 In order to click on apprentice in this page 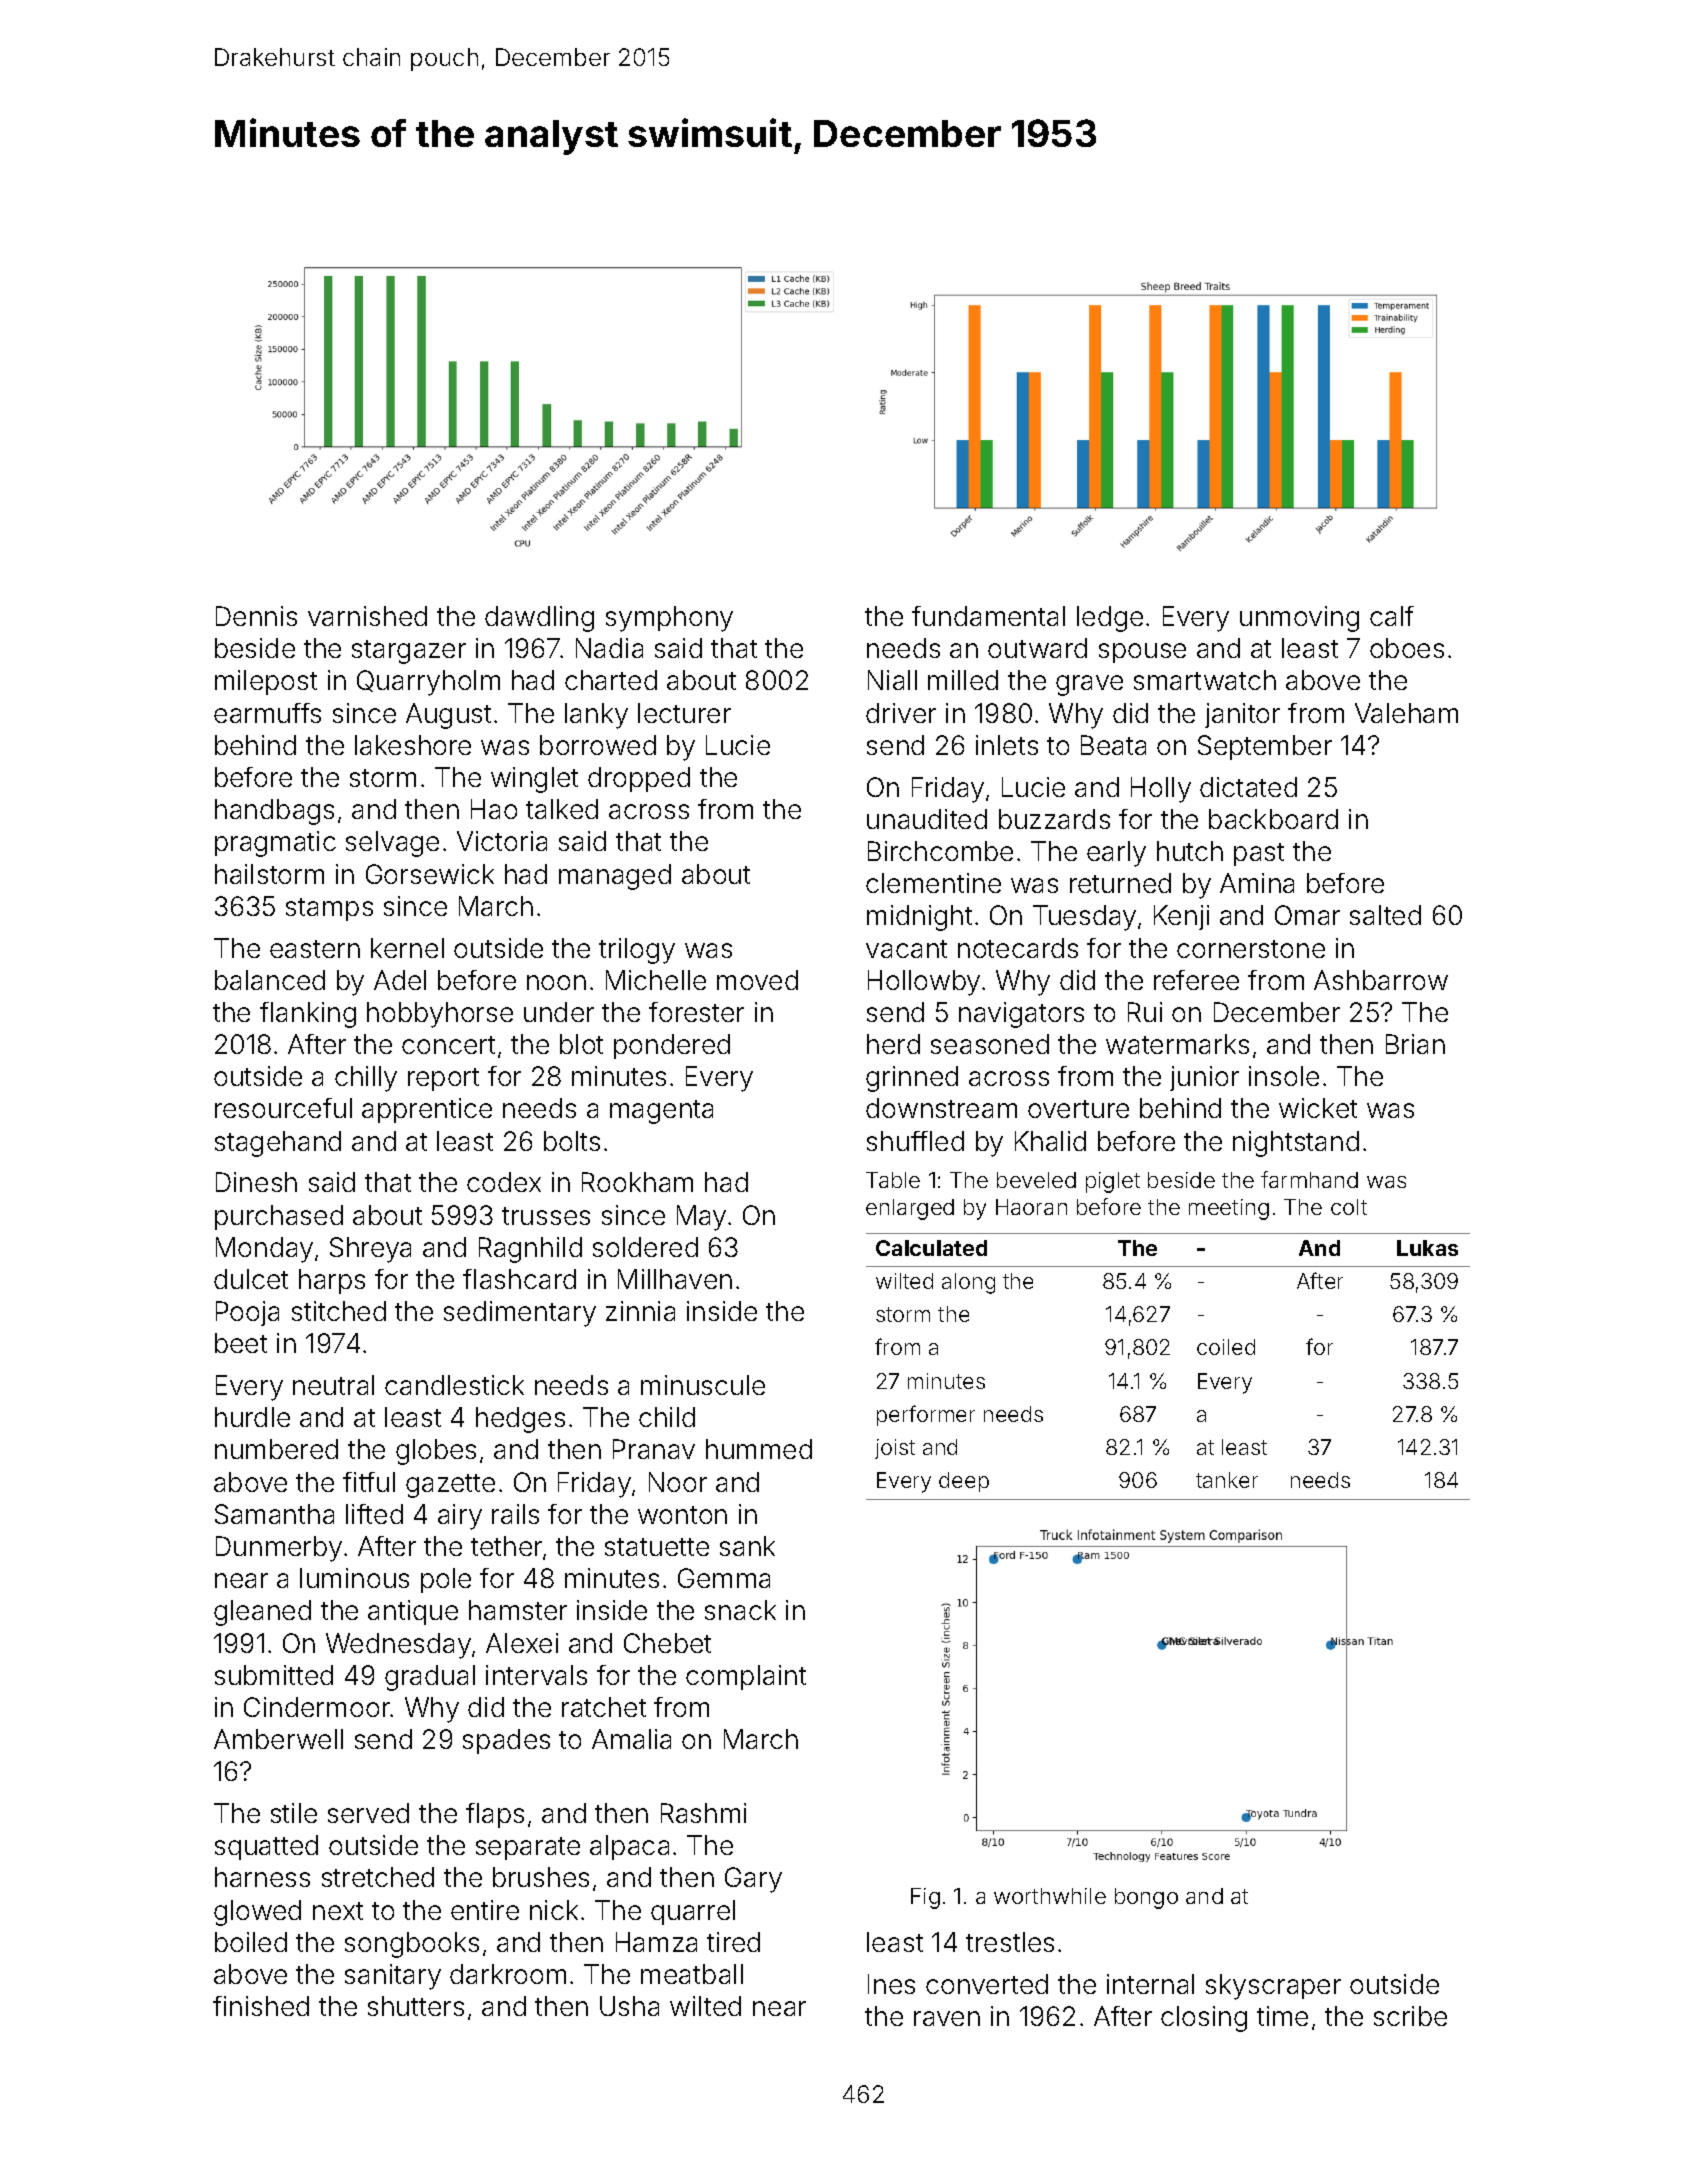, I will do `click(427, 1110)`.
